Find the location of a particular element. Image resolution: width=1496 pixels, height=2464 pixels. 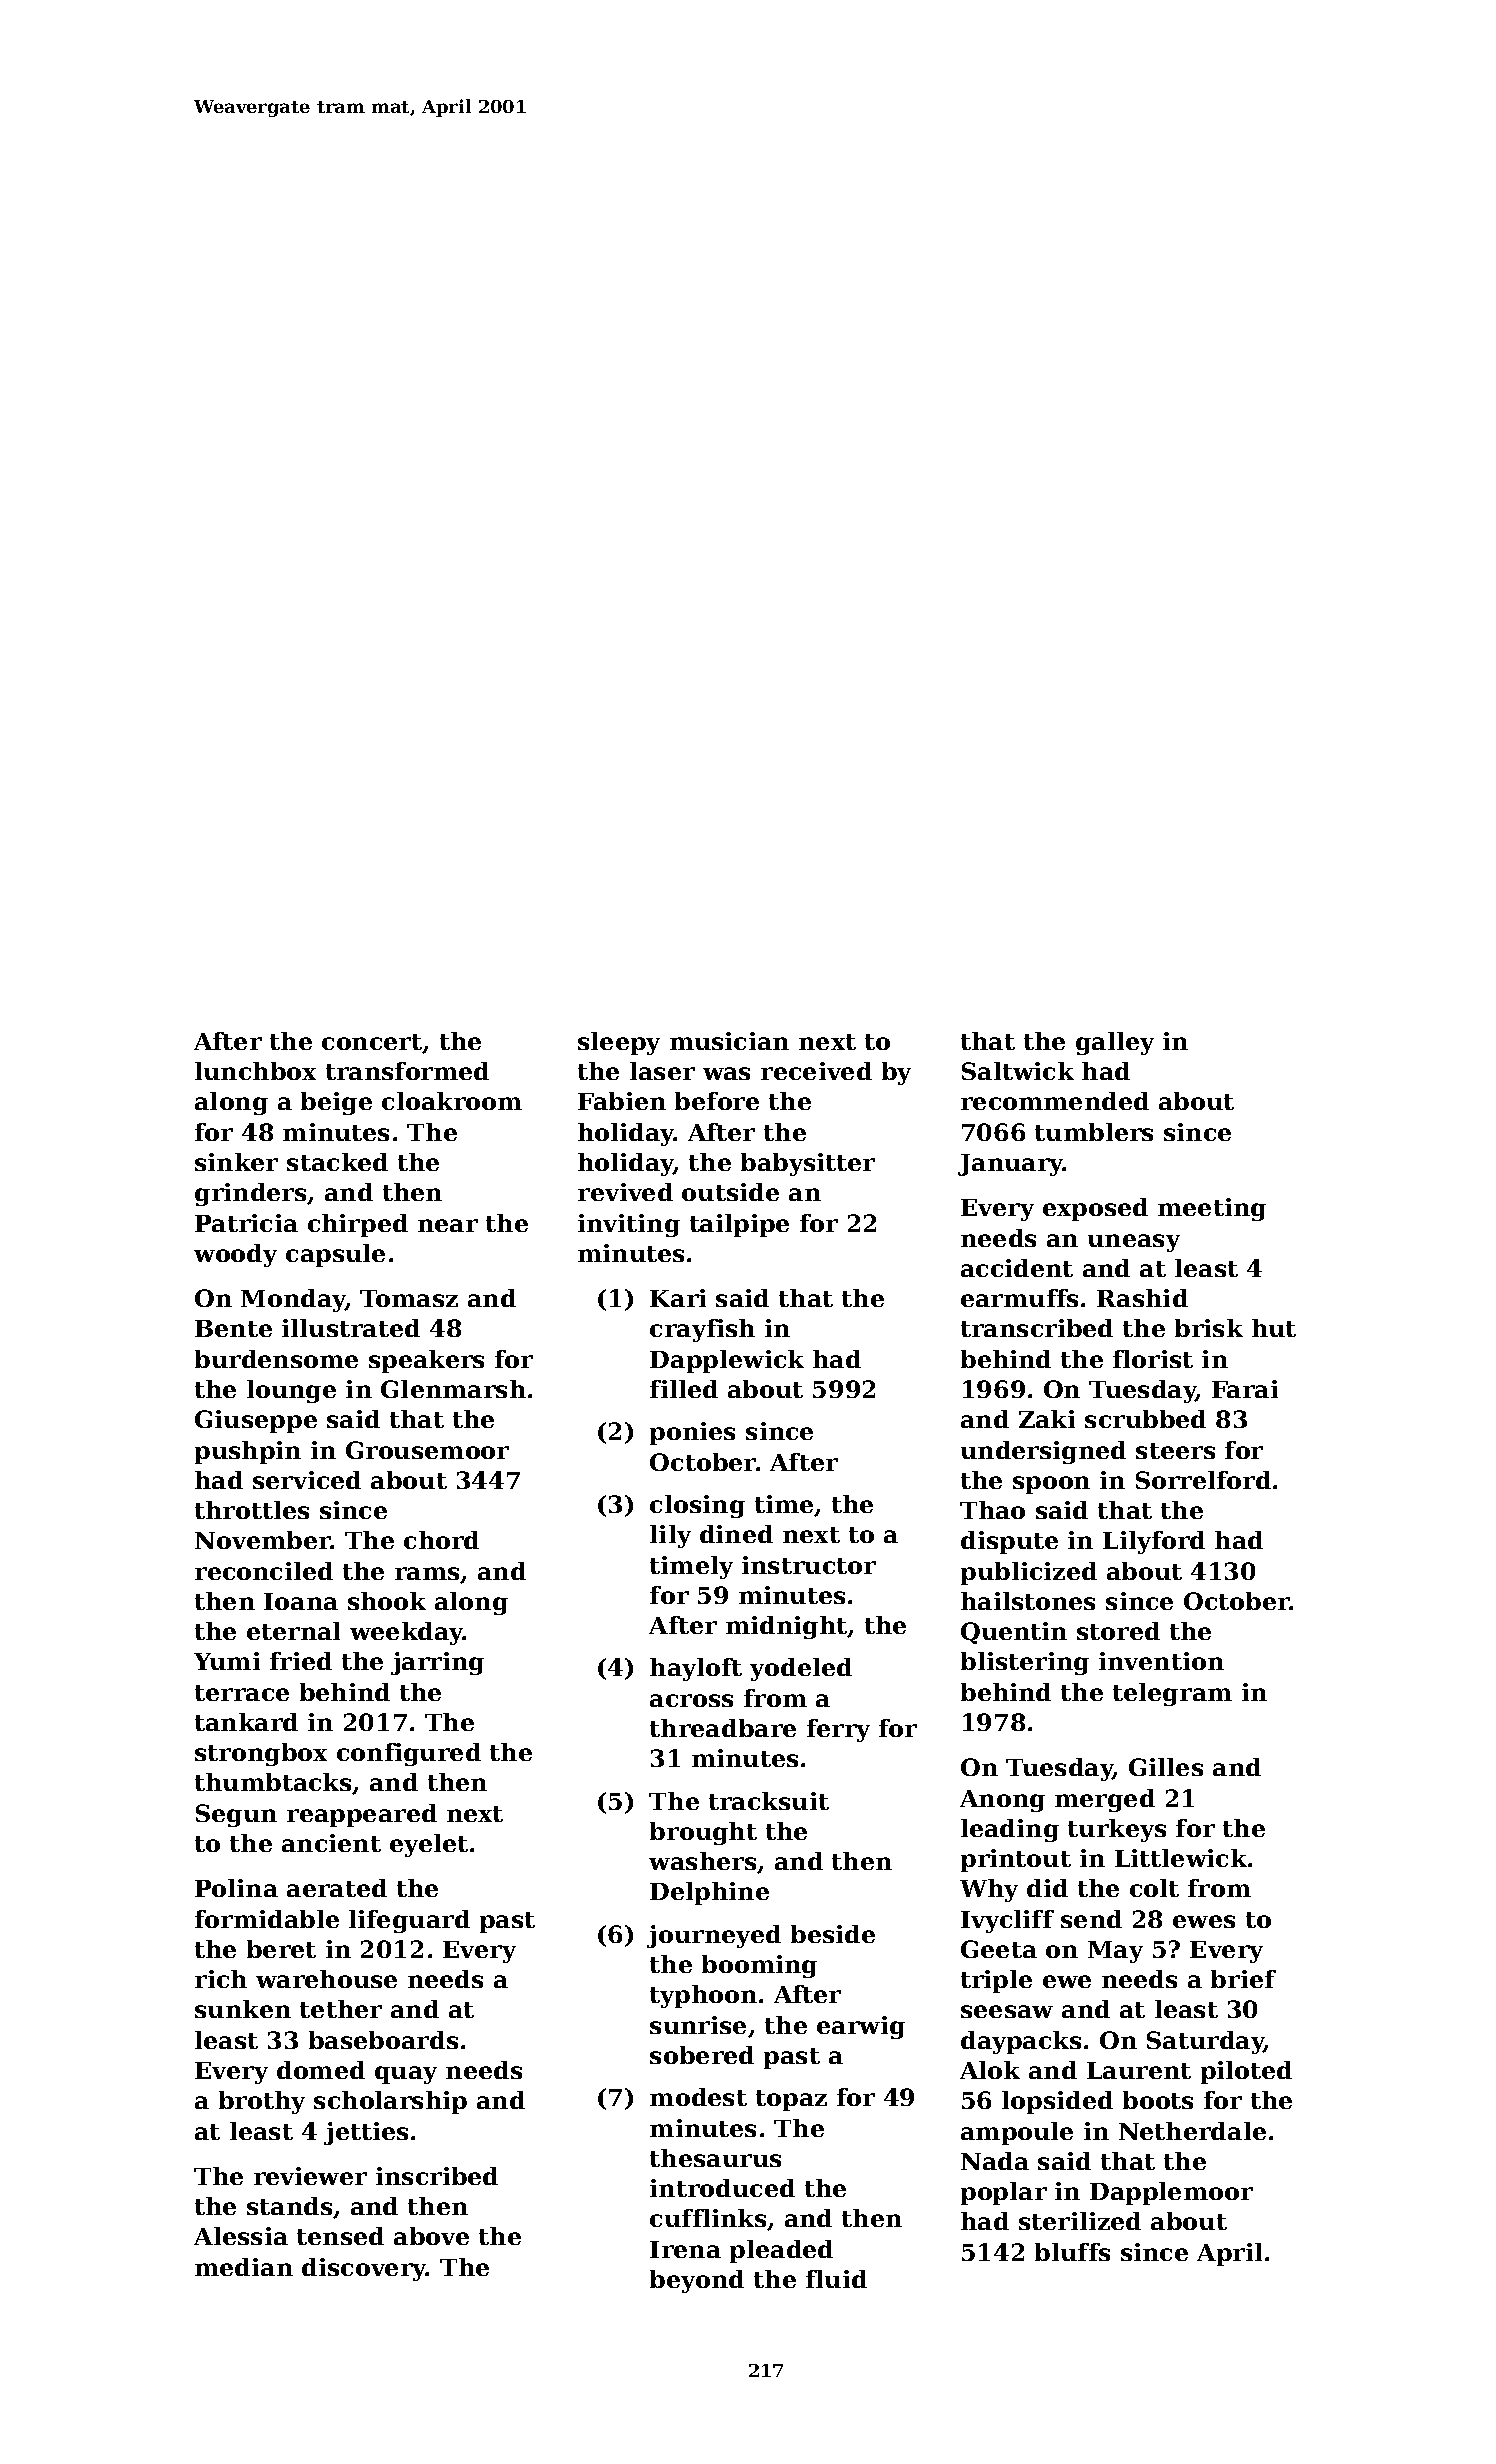

steers is located at coordinates (1175, 1451).
